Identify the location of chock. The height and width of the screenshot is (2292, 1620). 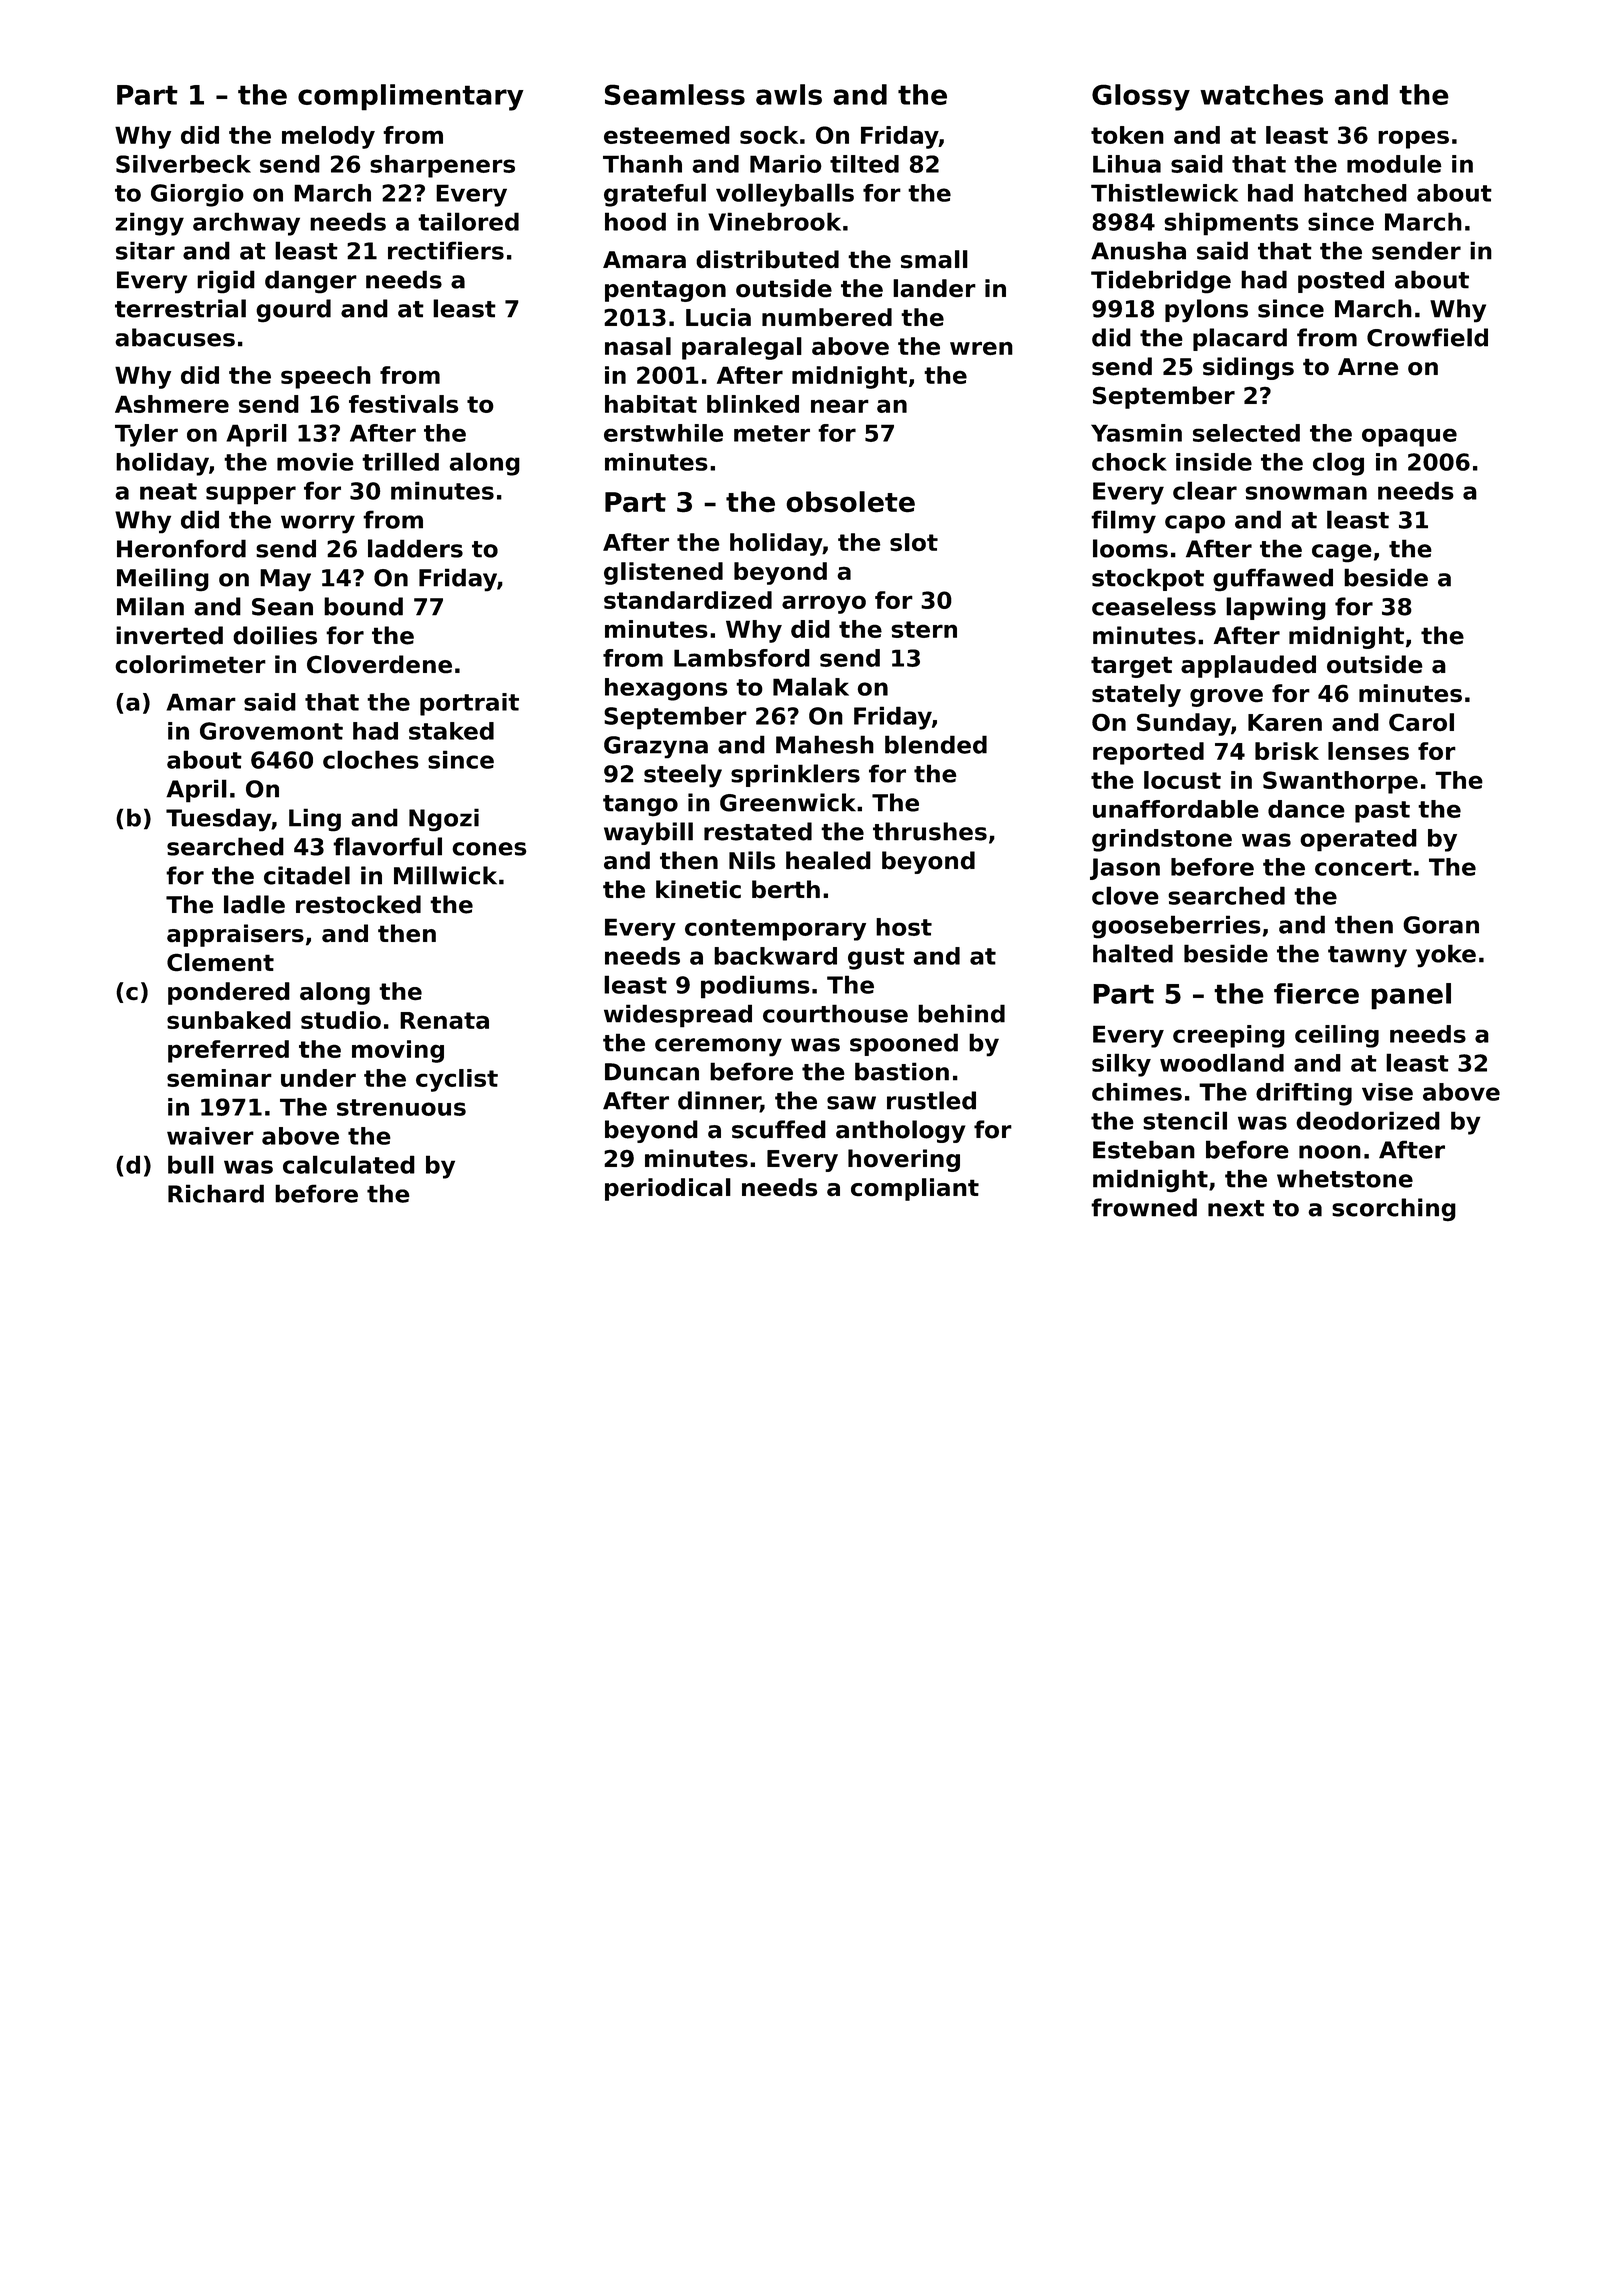
(1129, 462).
